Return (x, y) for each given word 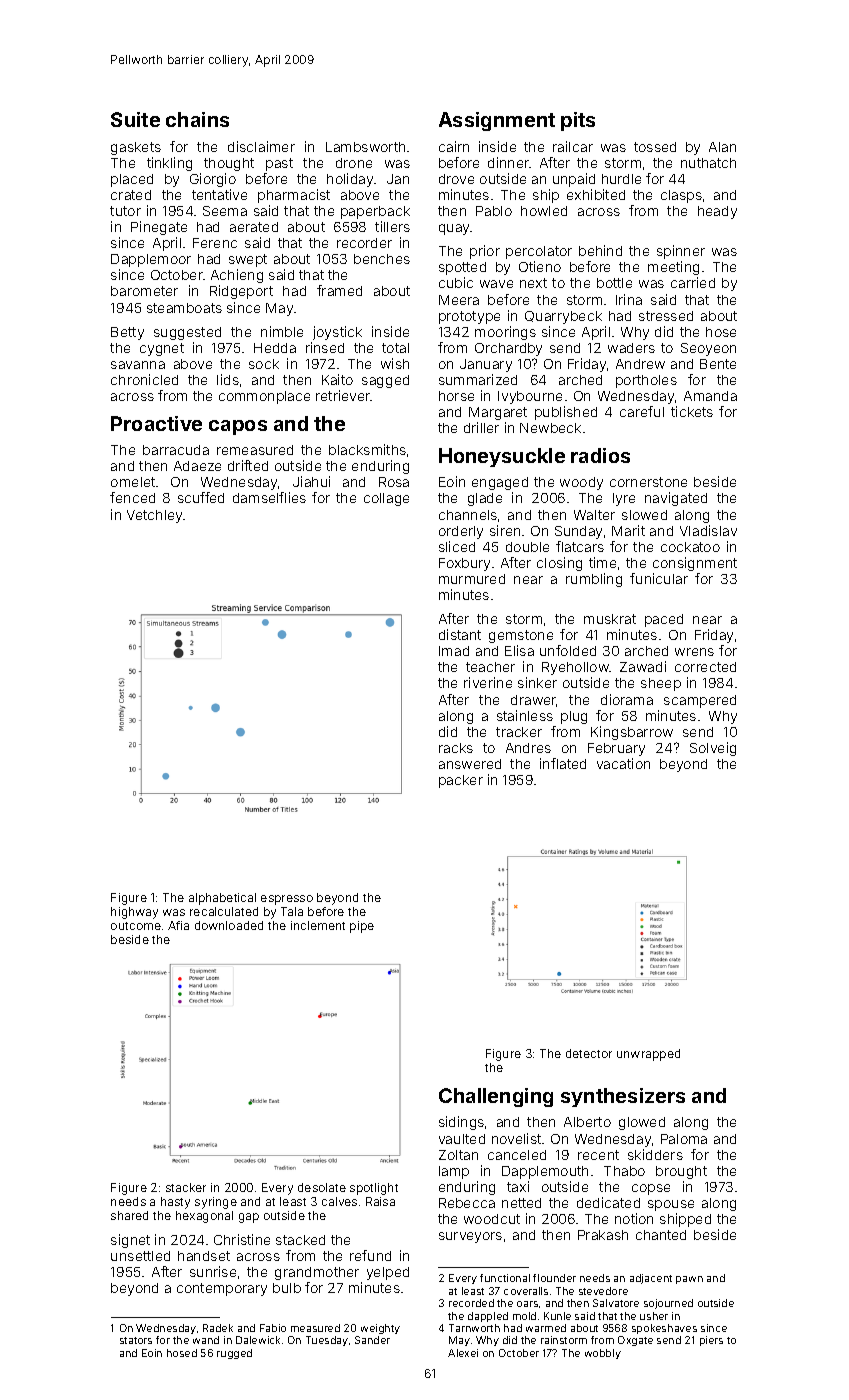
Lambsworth (365, 147)
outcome (136, 926)
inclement (318, 925)
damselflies (269, 497)
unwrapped (648, 1055)
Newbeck (550, 428)
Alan (722, 147)
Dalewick (258, 1340)
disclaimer (261, 146)
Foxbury (464, 564)
